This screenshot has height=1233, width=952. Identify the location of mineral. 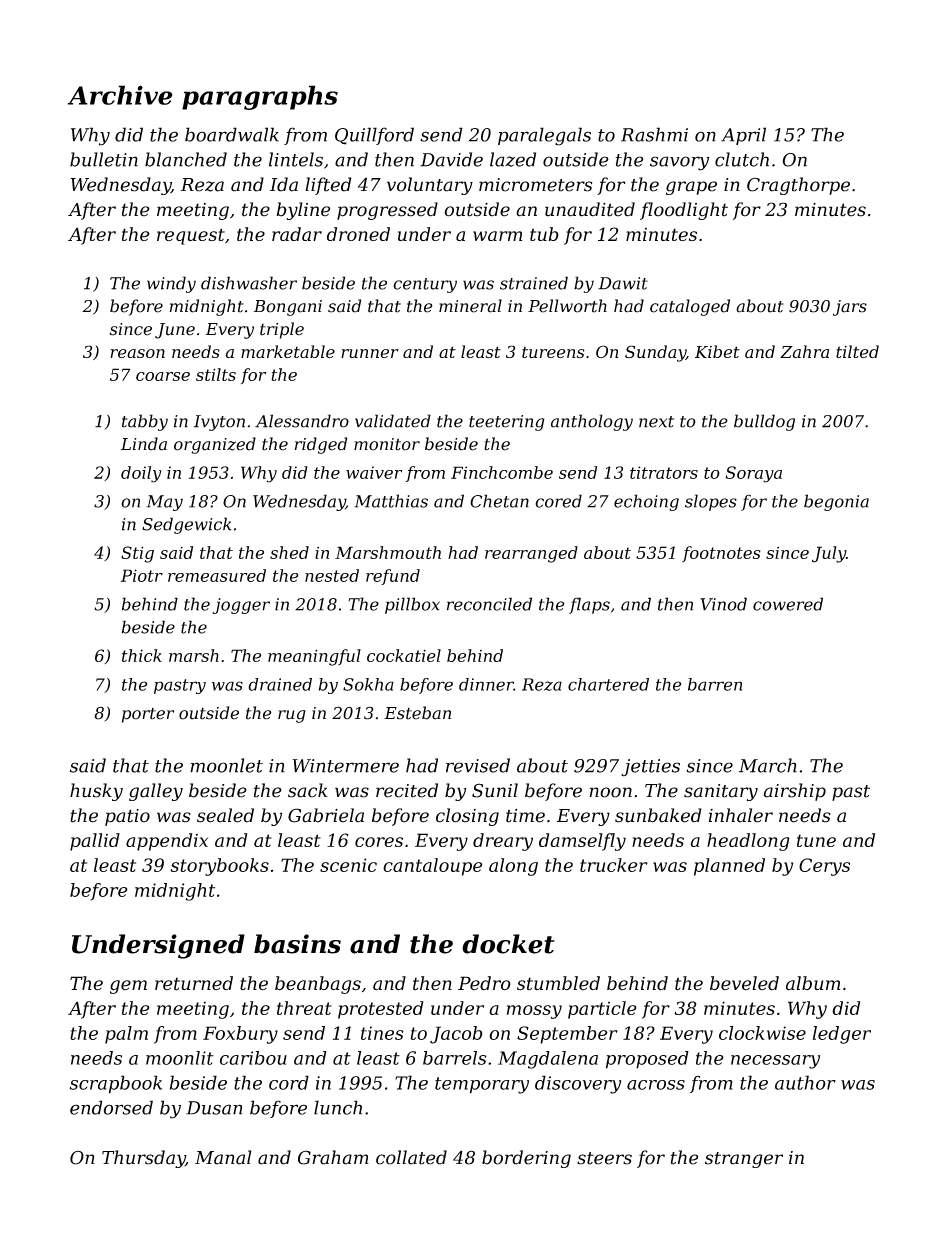
(470, 306).
